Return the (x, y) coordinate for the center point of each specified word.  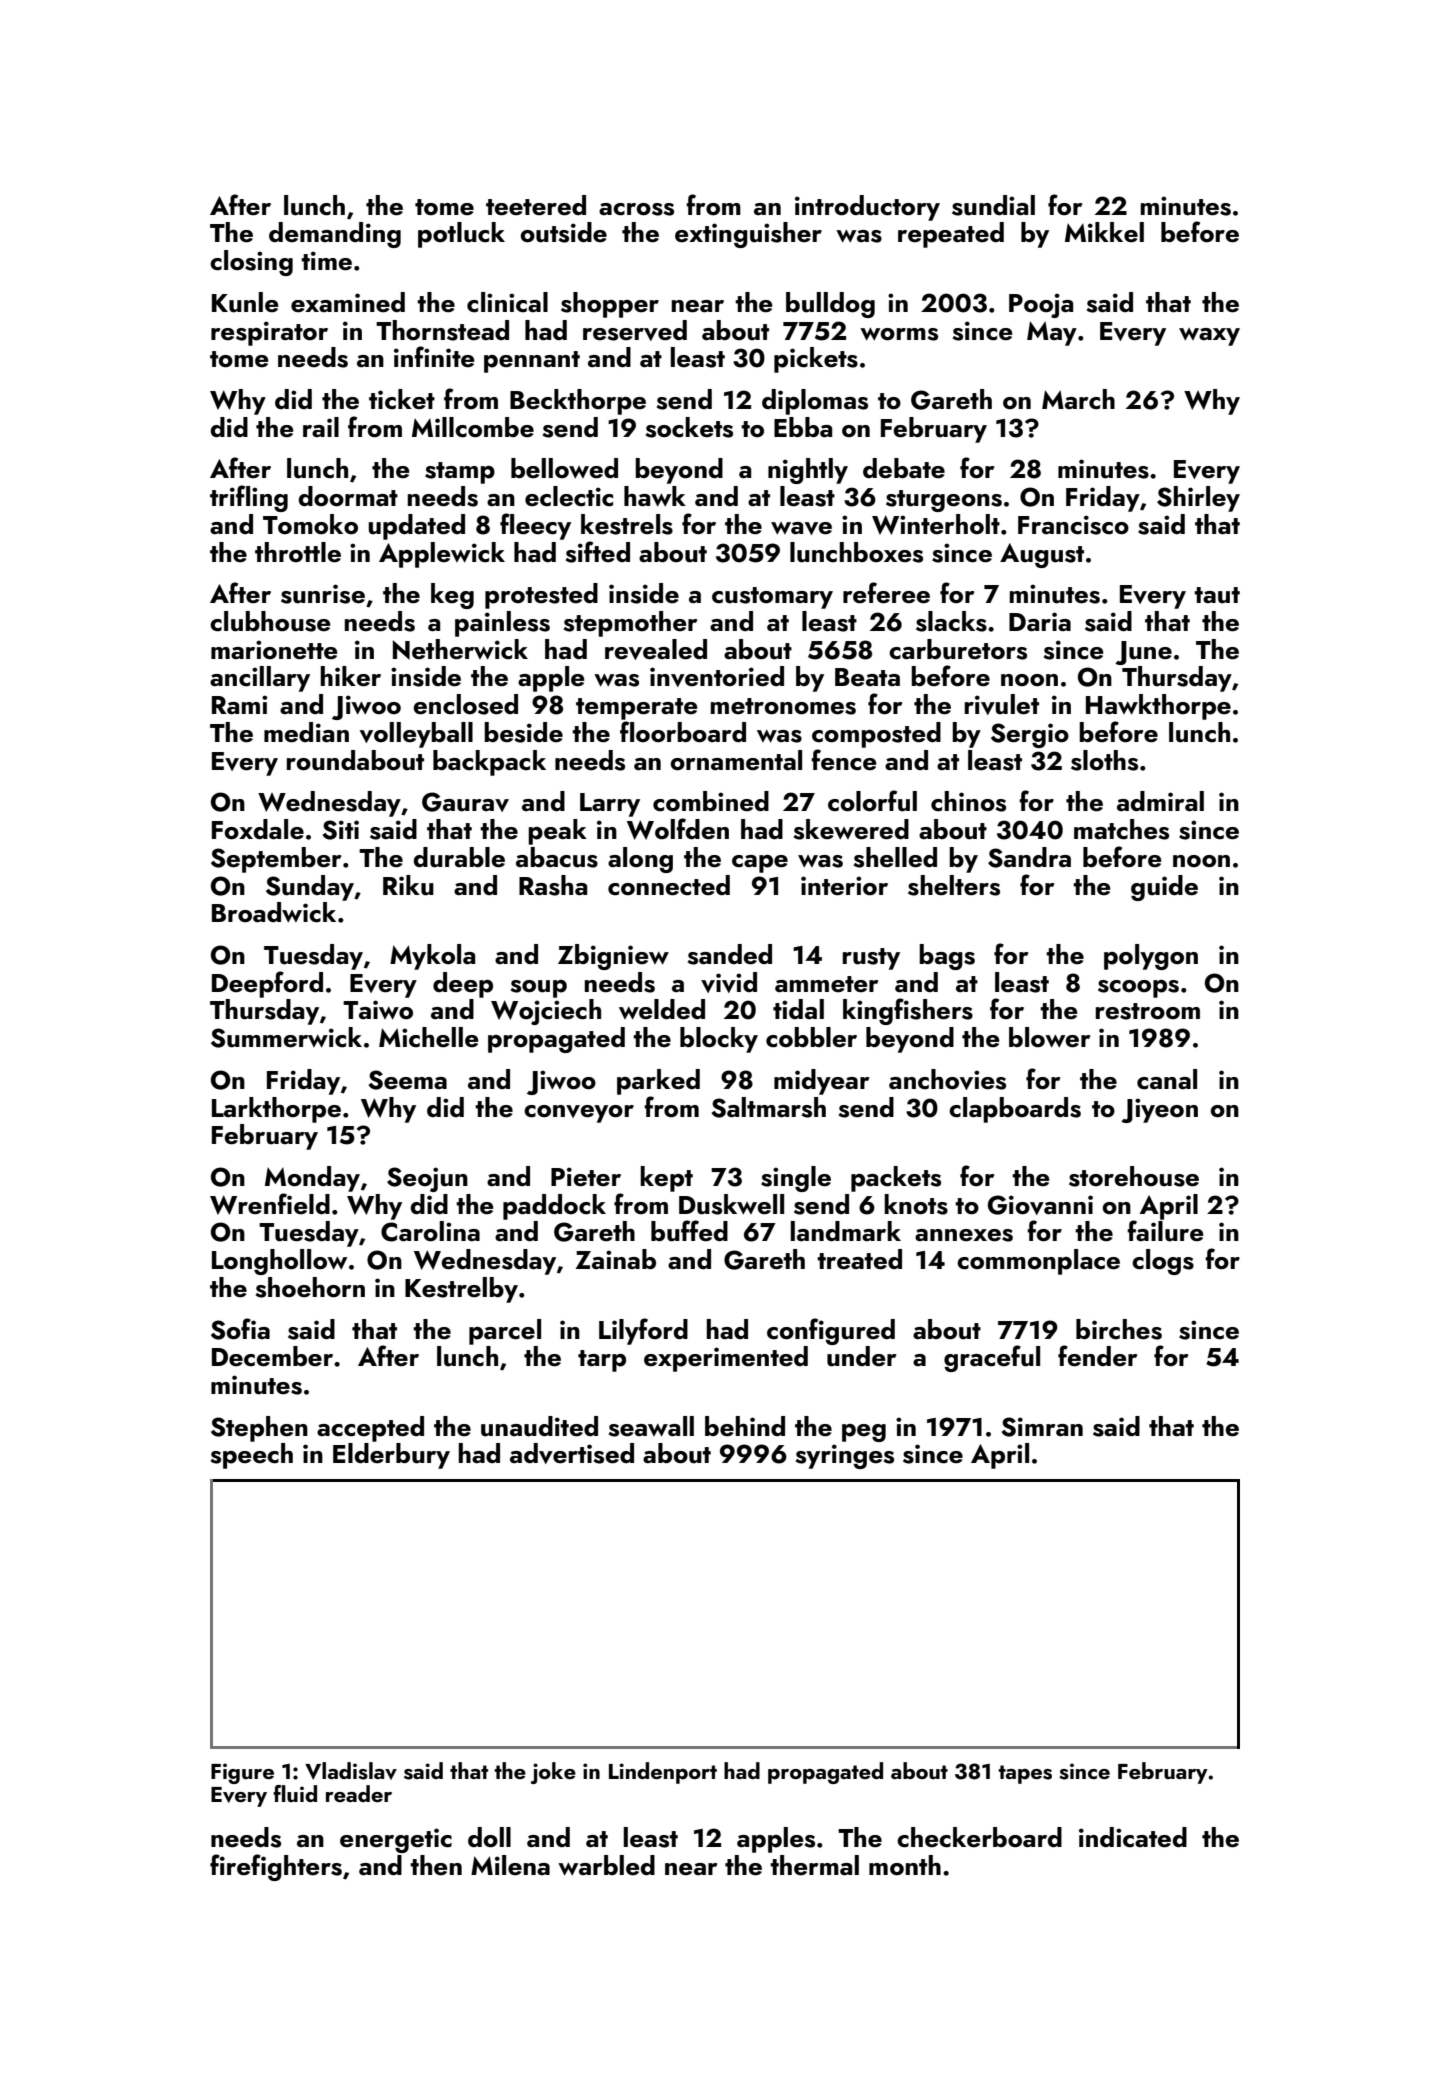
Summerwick (286, 1037)
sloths (1104, 760)
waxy (1209, 337)
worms (899, 334)
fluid (295, 1793)
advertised (572, 1453)
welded (662, 1009)
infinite (434, 357)
